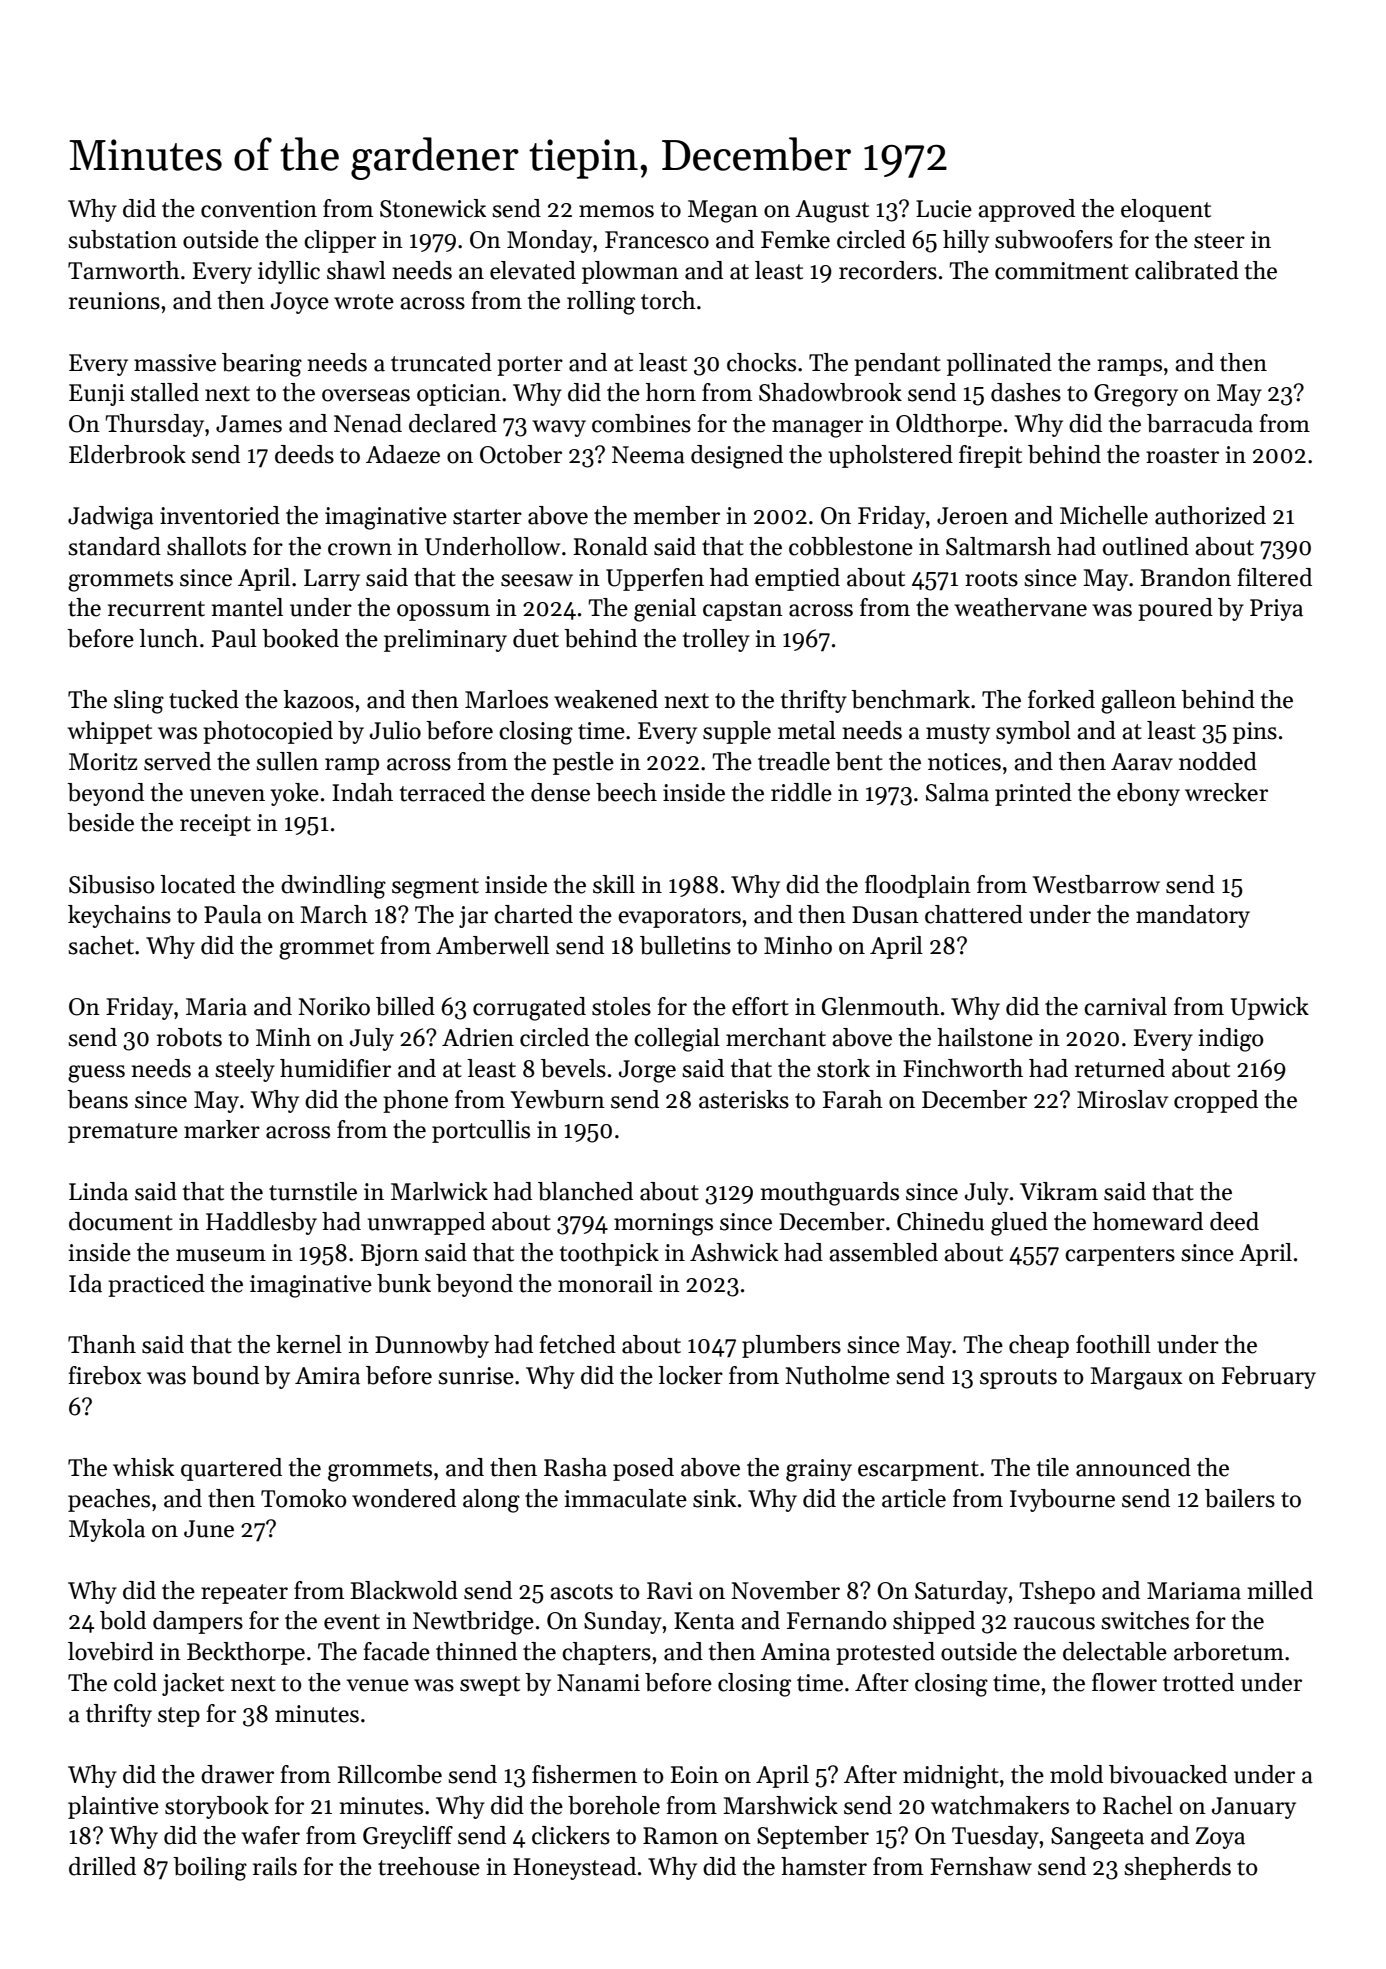 Image resolution: width=1386 pixels, height=1969 pixels. Describe the element at coordinates (1168, 1774) in the page. I see `bivouacked` at that location.
